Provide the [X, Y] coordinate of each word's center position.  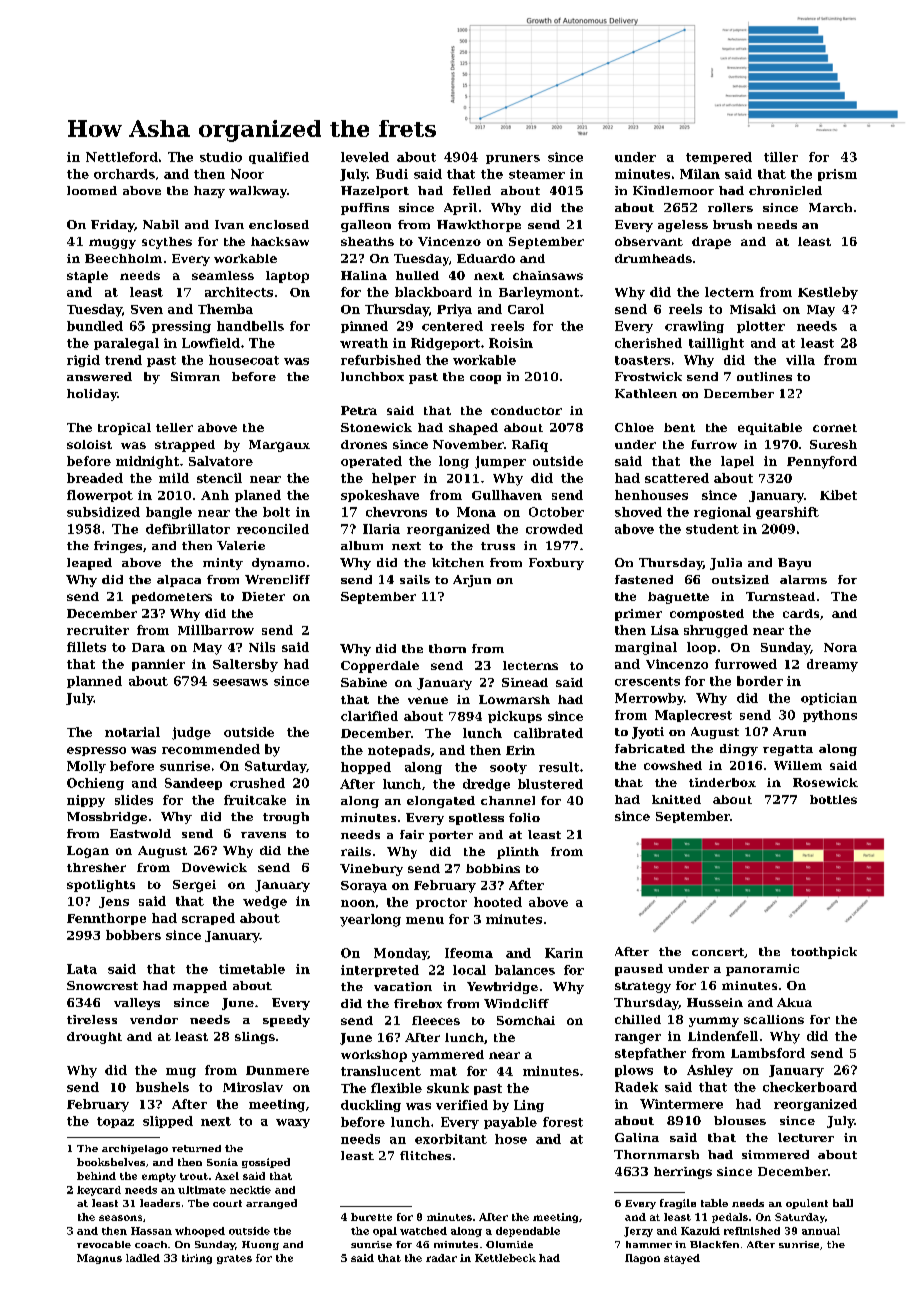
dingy [739, 750]
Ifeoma [469, 953]
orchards [124, 174]
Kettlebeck [505, 1258]
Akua [794, 1002]
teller [174, 427]
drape [711, 243]
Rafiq [530, 446]
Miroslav [253, 1087]
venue [428, 700]
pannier [158, 665]
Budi [392, 174]
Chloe [634, 427]
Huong [260, 1245]
